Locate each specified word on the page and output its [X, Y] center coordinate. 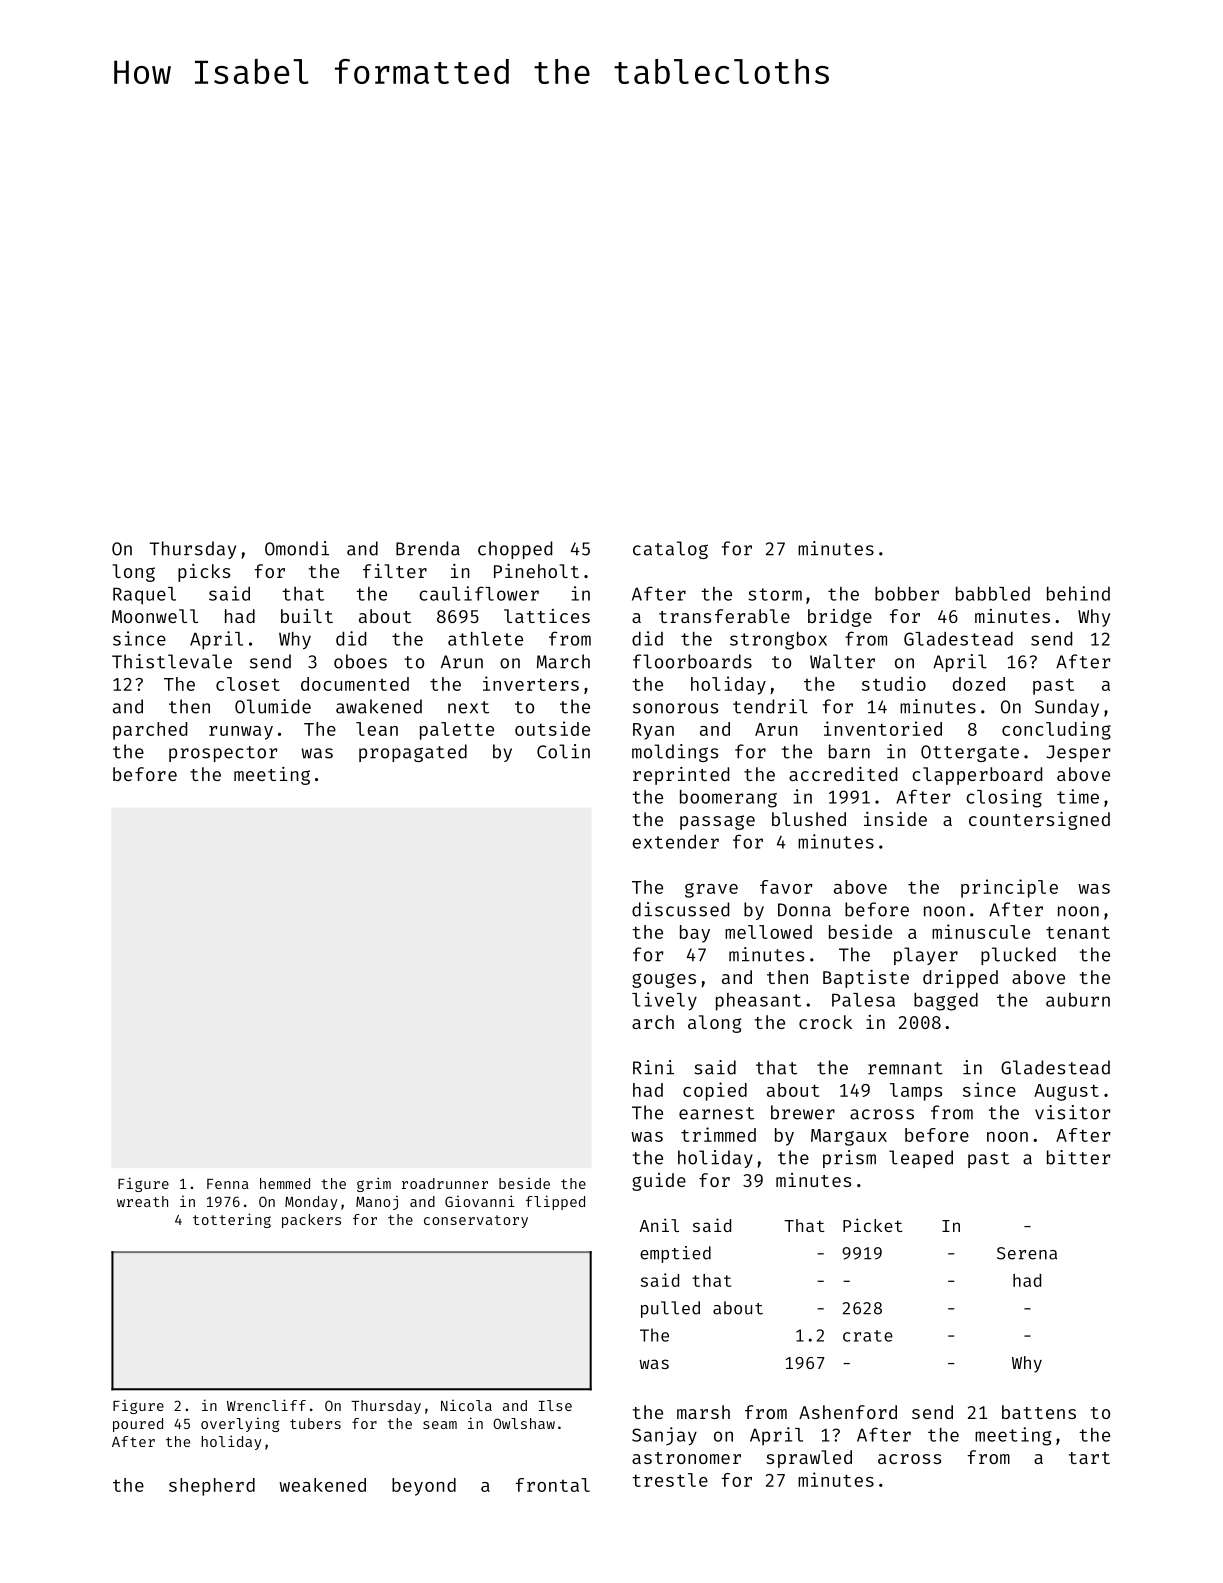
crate [868, 1336]
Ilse [555, 1405]
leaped [921, 1159]
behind [1078, 593]
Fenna [228, 1184]
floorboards [692, 661]
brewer [803, 1112]
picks [204, 573]
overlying [240, 1425]
